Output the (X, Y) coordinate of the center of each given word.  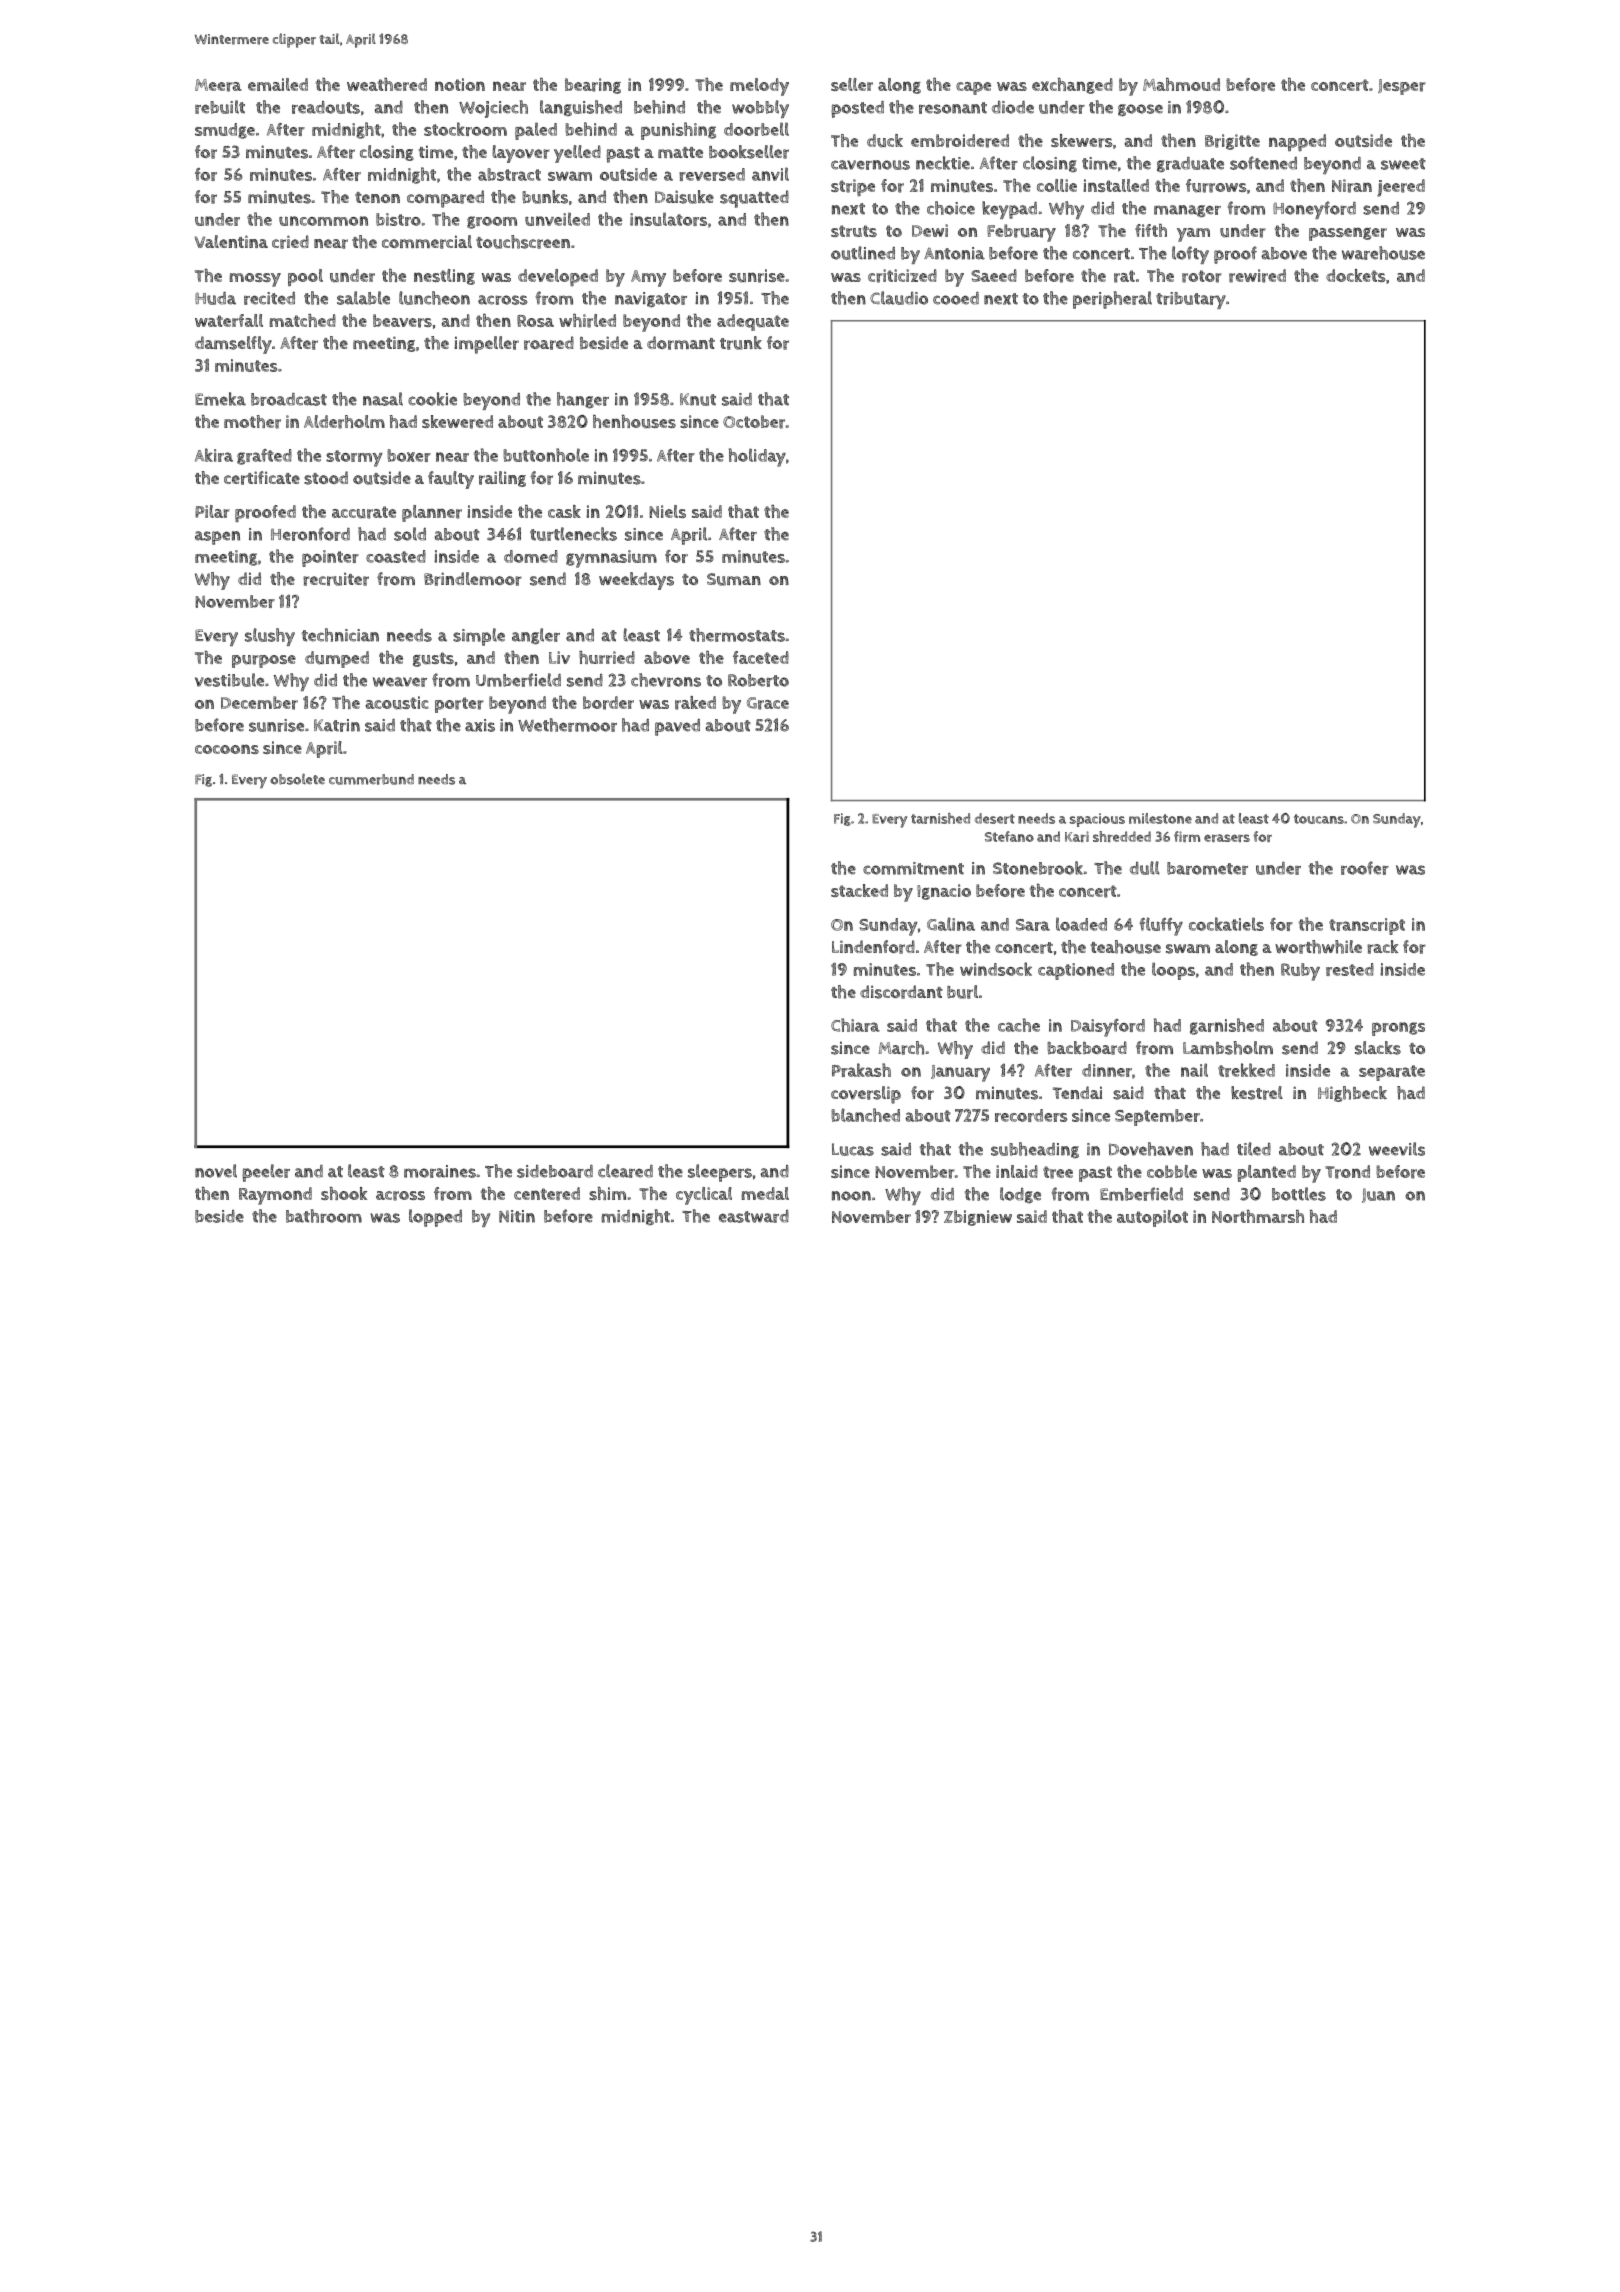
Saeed (994, 275)
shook (344, 1193)
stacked (859, 890)
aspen (217, 538)
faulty (451, 480)
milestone (1160, 818)
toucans (1319, 819)
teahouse (1125, 947)
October (754, 422)
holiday (757, 457)
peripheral (1112, 300)
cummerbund (371, 779)
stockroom (465, 129)
